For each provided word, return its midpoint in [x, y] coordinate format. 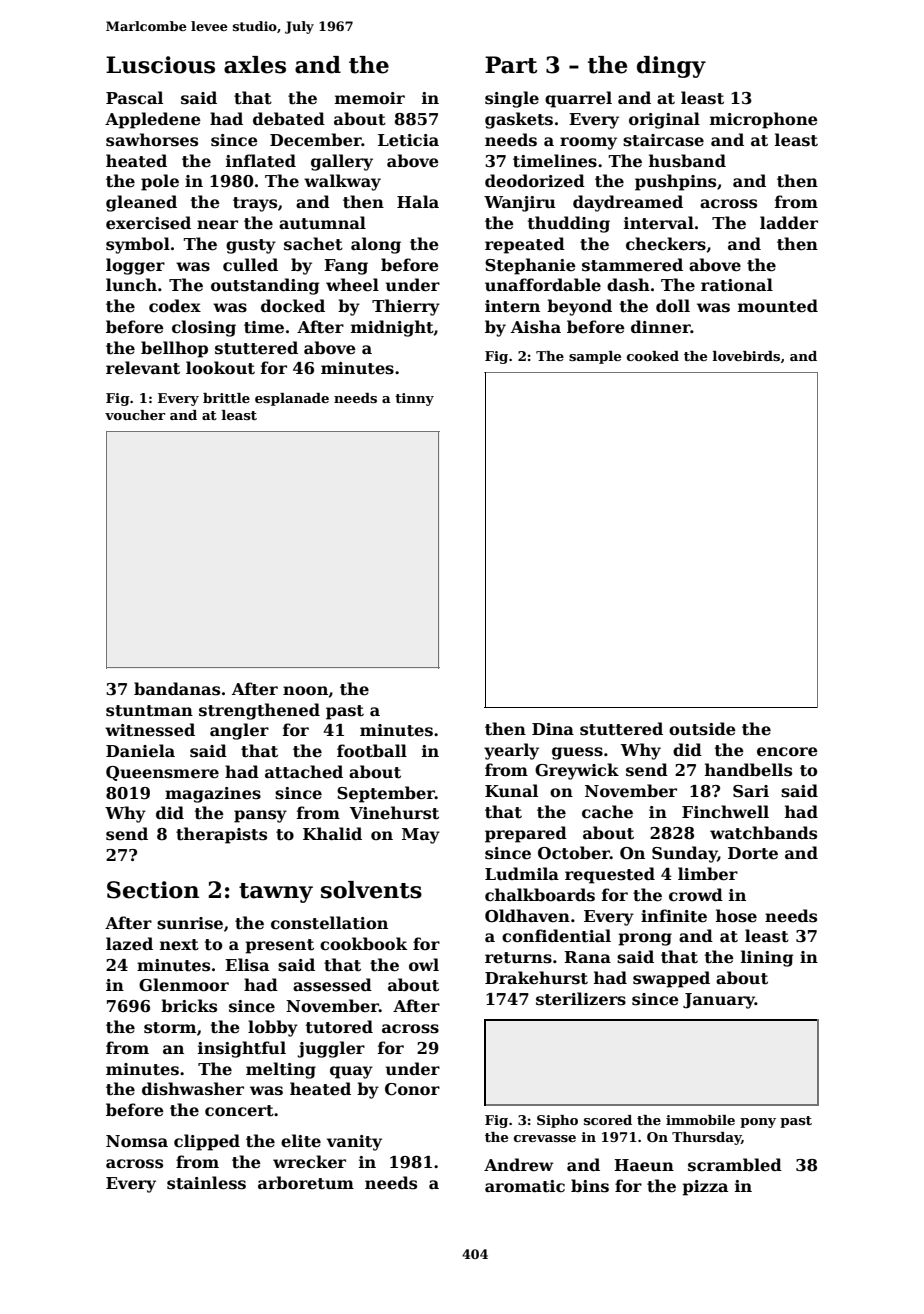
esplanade [292, 399]
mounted [778, 306]
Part [511, 65]
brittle [226, 398]
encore [787, 752]
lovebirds [746, 356]
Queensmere [162, 773]
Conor [412, 1089]
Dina [553, 729]
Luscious [160, 65]
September [386, 794]
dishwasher [193, 1089]
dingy [671, 67]
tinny [414, 399]
